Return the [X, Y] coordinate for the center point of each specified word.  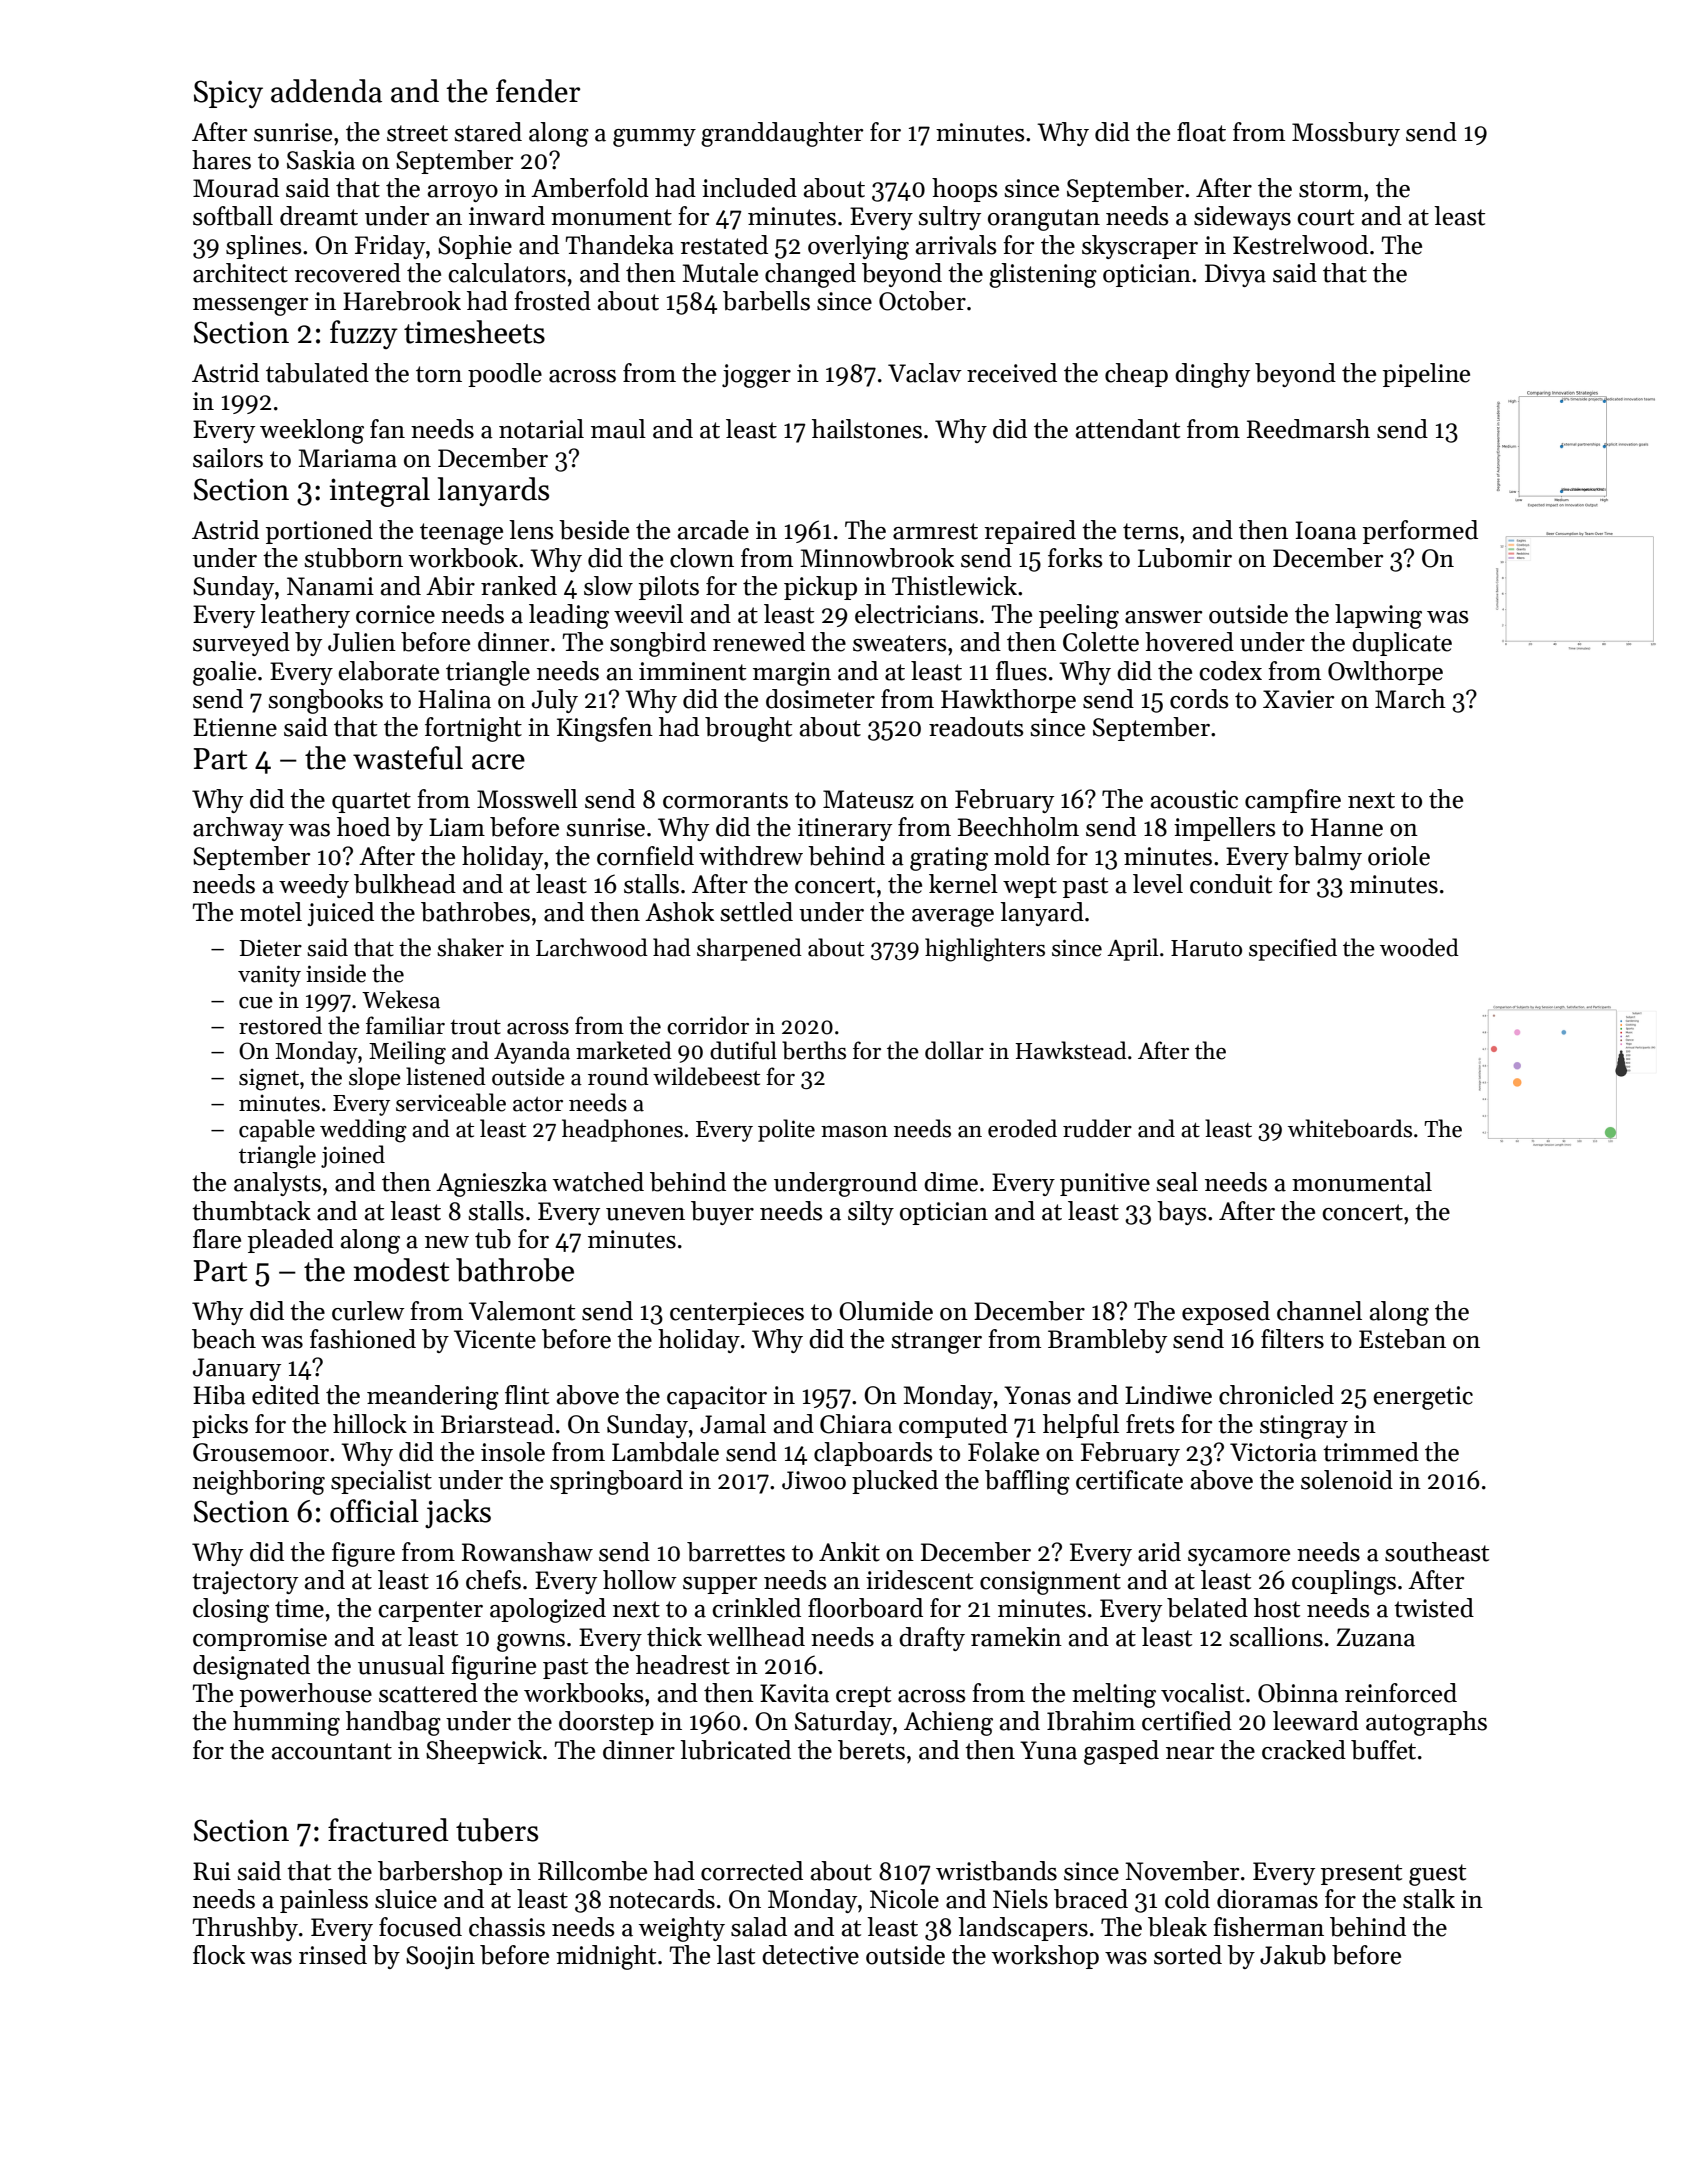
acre [498, 762]
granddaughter [782, 134]
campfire [1293, 801]
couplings [1344, 1582]
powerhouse [306, 1695]
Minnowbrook [877, 558]
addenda [326, 91]
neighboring [259, 1482]
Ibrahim [1091, 1721]
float [1201, 132]
